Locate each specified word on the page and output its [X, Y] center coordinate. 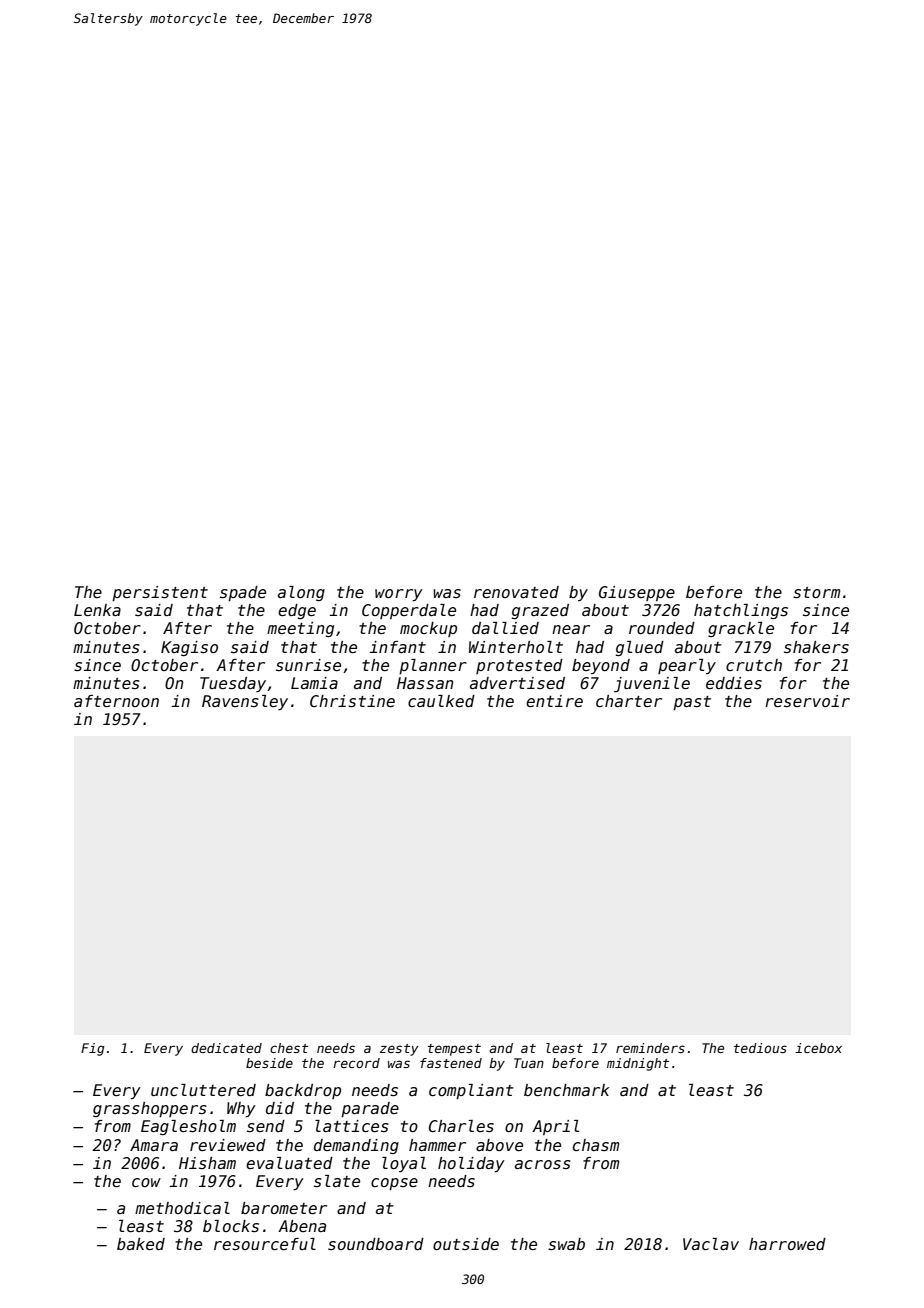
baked [141, 1244]
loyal [404, 1164]
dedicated [226, 1048]
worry [399, 595]
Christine [352, 701]
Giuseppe [637, 593]
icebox [818, 1048]
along [301, 593]
